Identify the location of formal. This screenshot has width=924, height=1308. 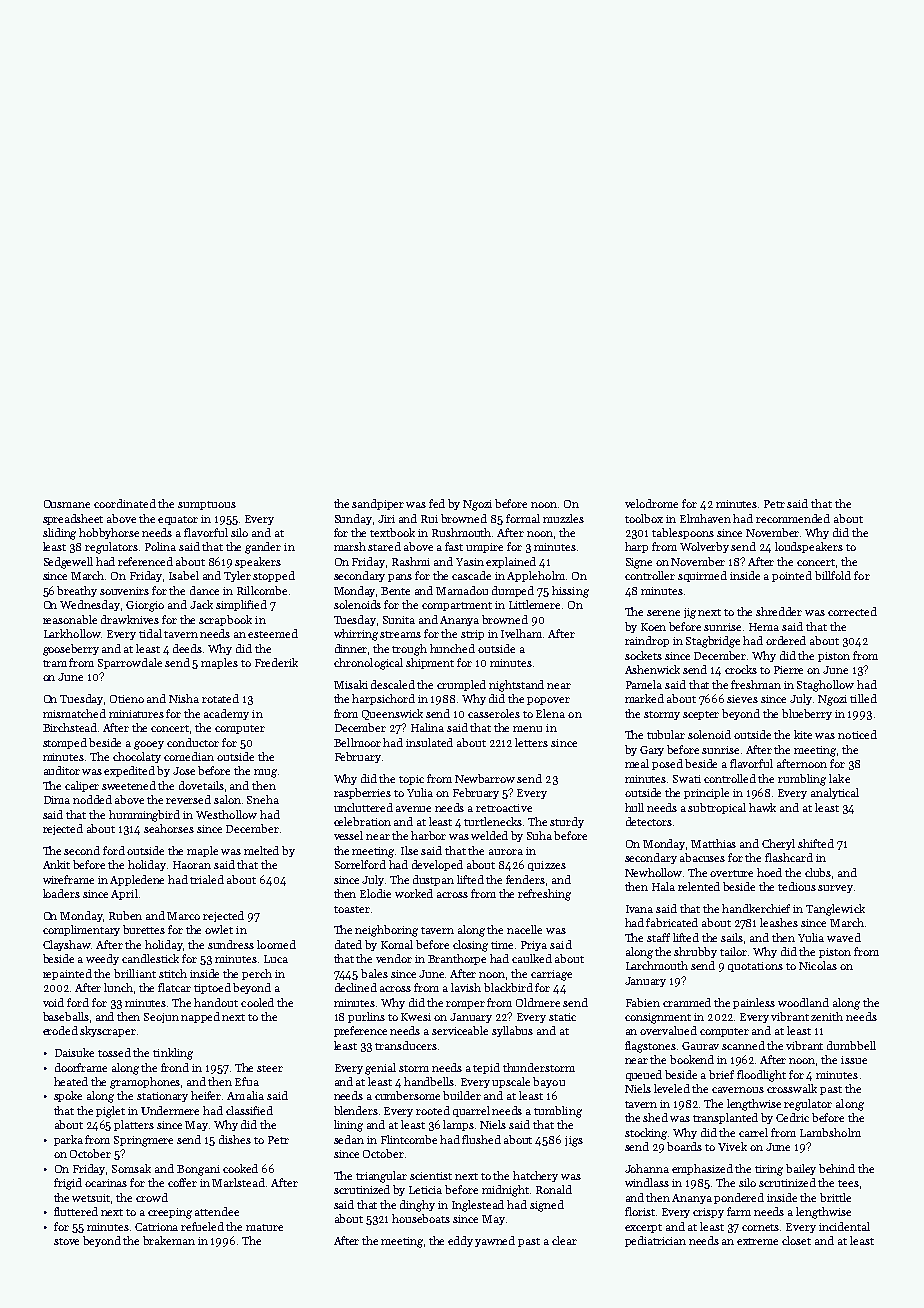
(523, 518).
